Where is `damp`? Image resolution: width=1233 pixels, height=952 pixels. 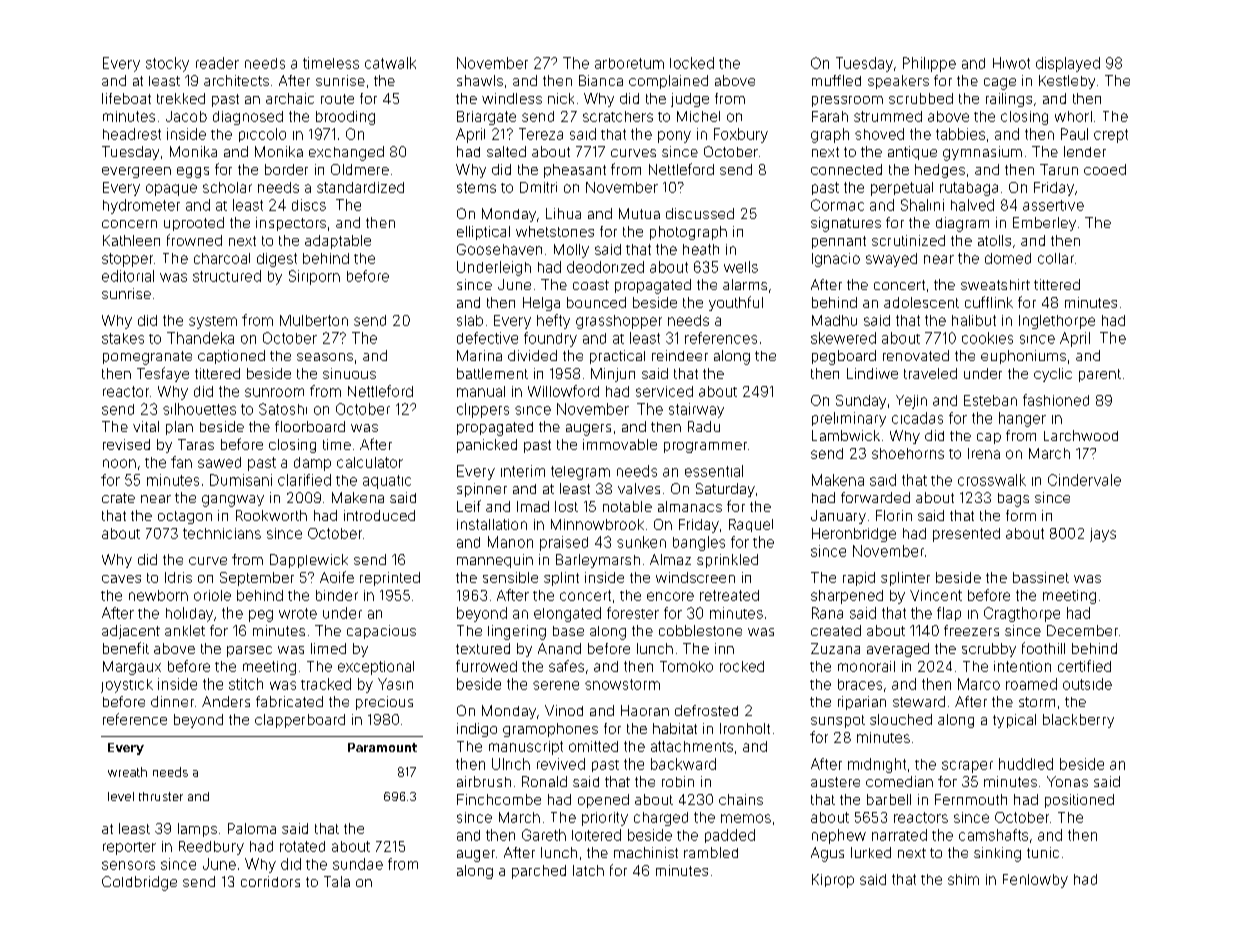 damp is located at coordinates (312, 464).
